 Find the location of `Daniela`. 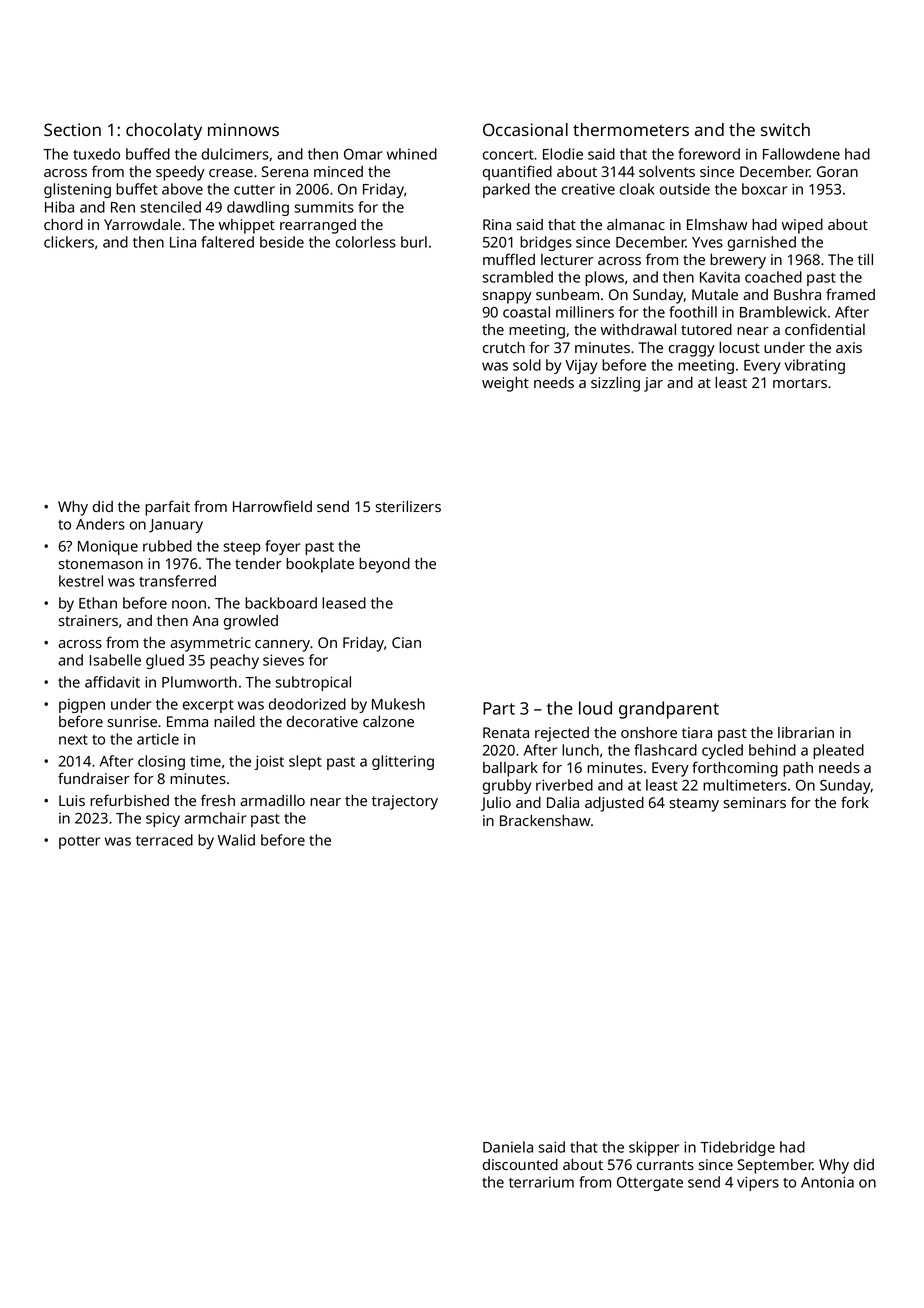

Daniela is located at coordinates (508, 1147).
